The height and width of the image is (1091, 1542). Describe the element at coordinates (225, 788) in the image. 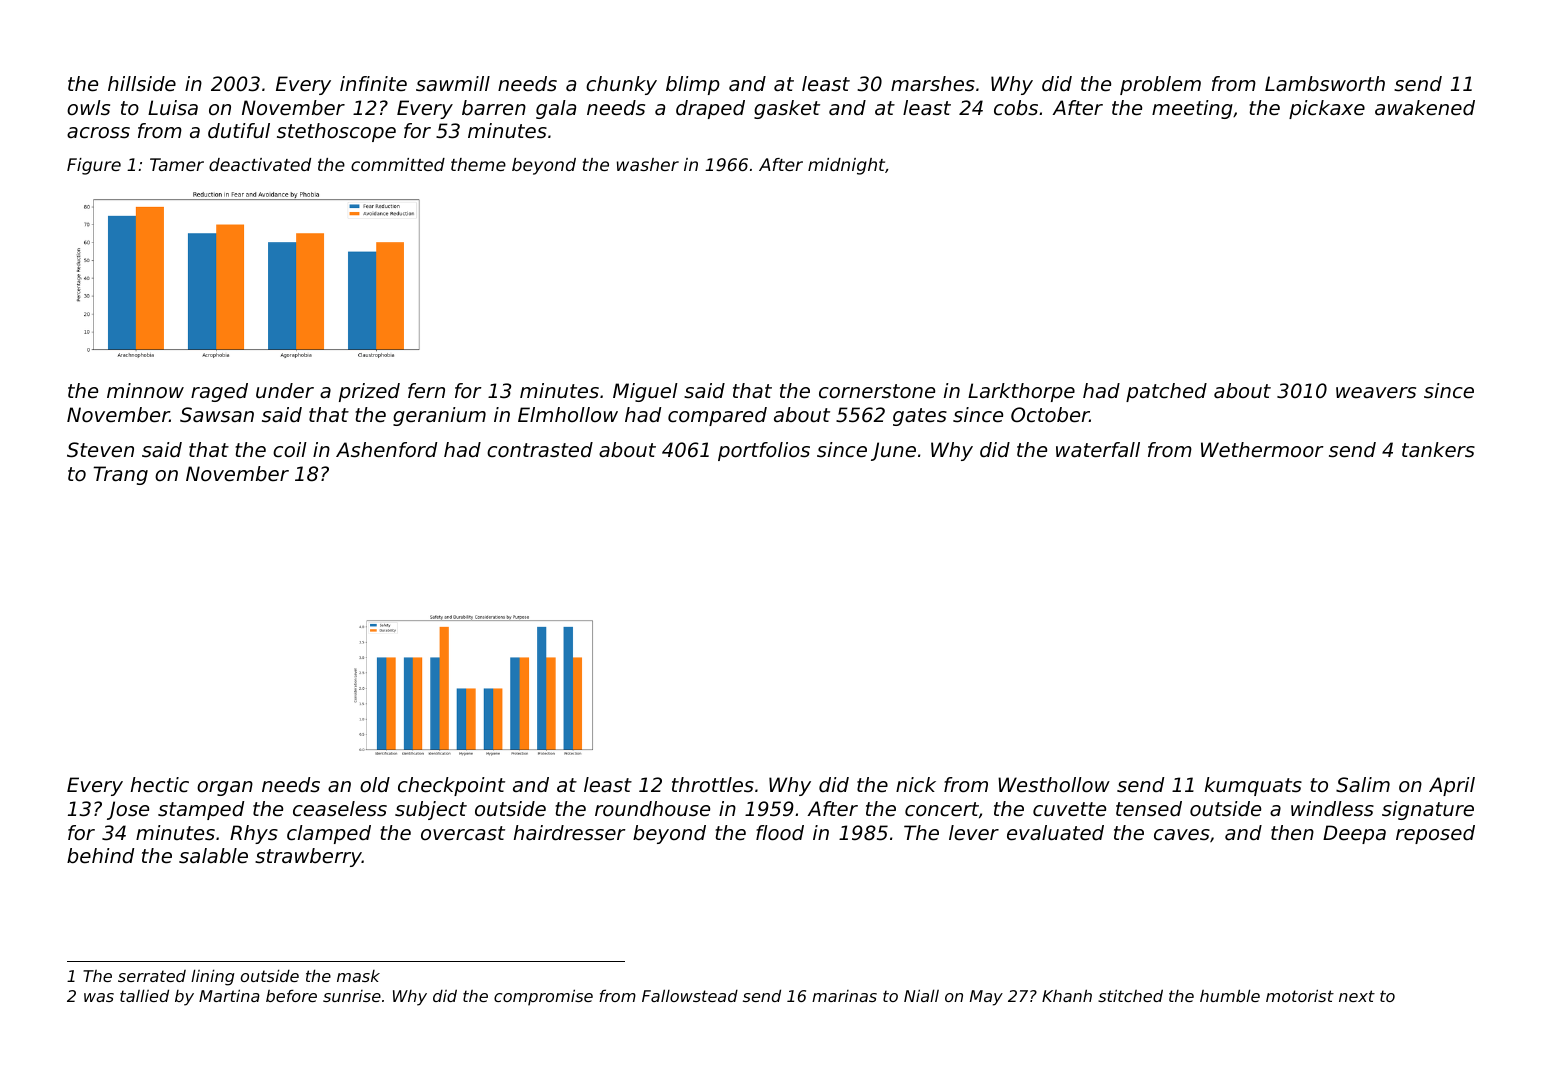

I see `organ` at that location.
